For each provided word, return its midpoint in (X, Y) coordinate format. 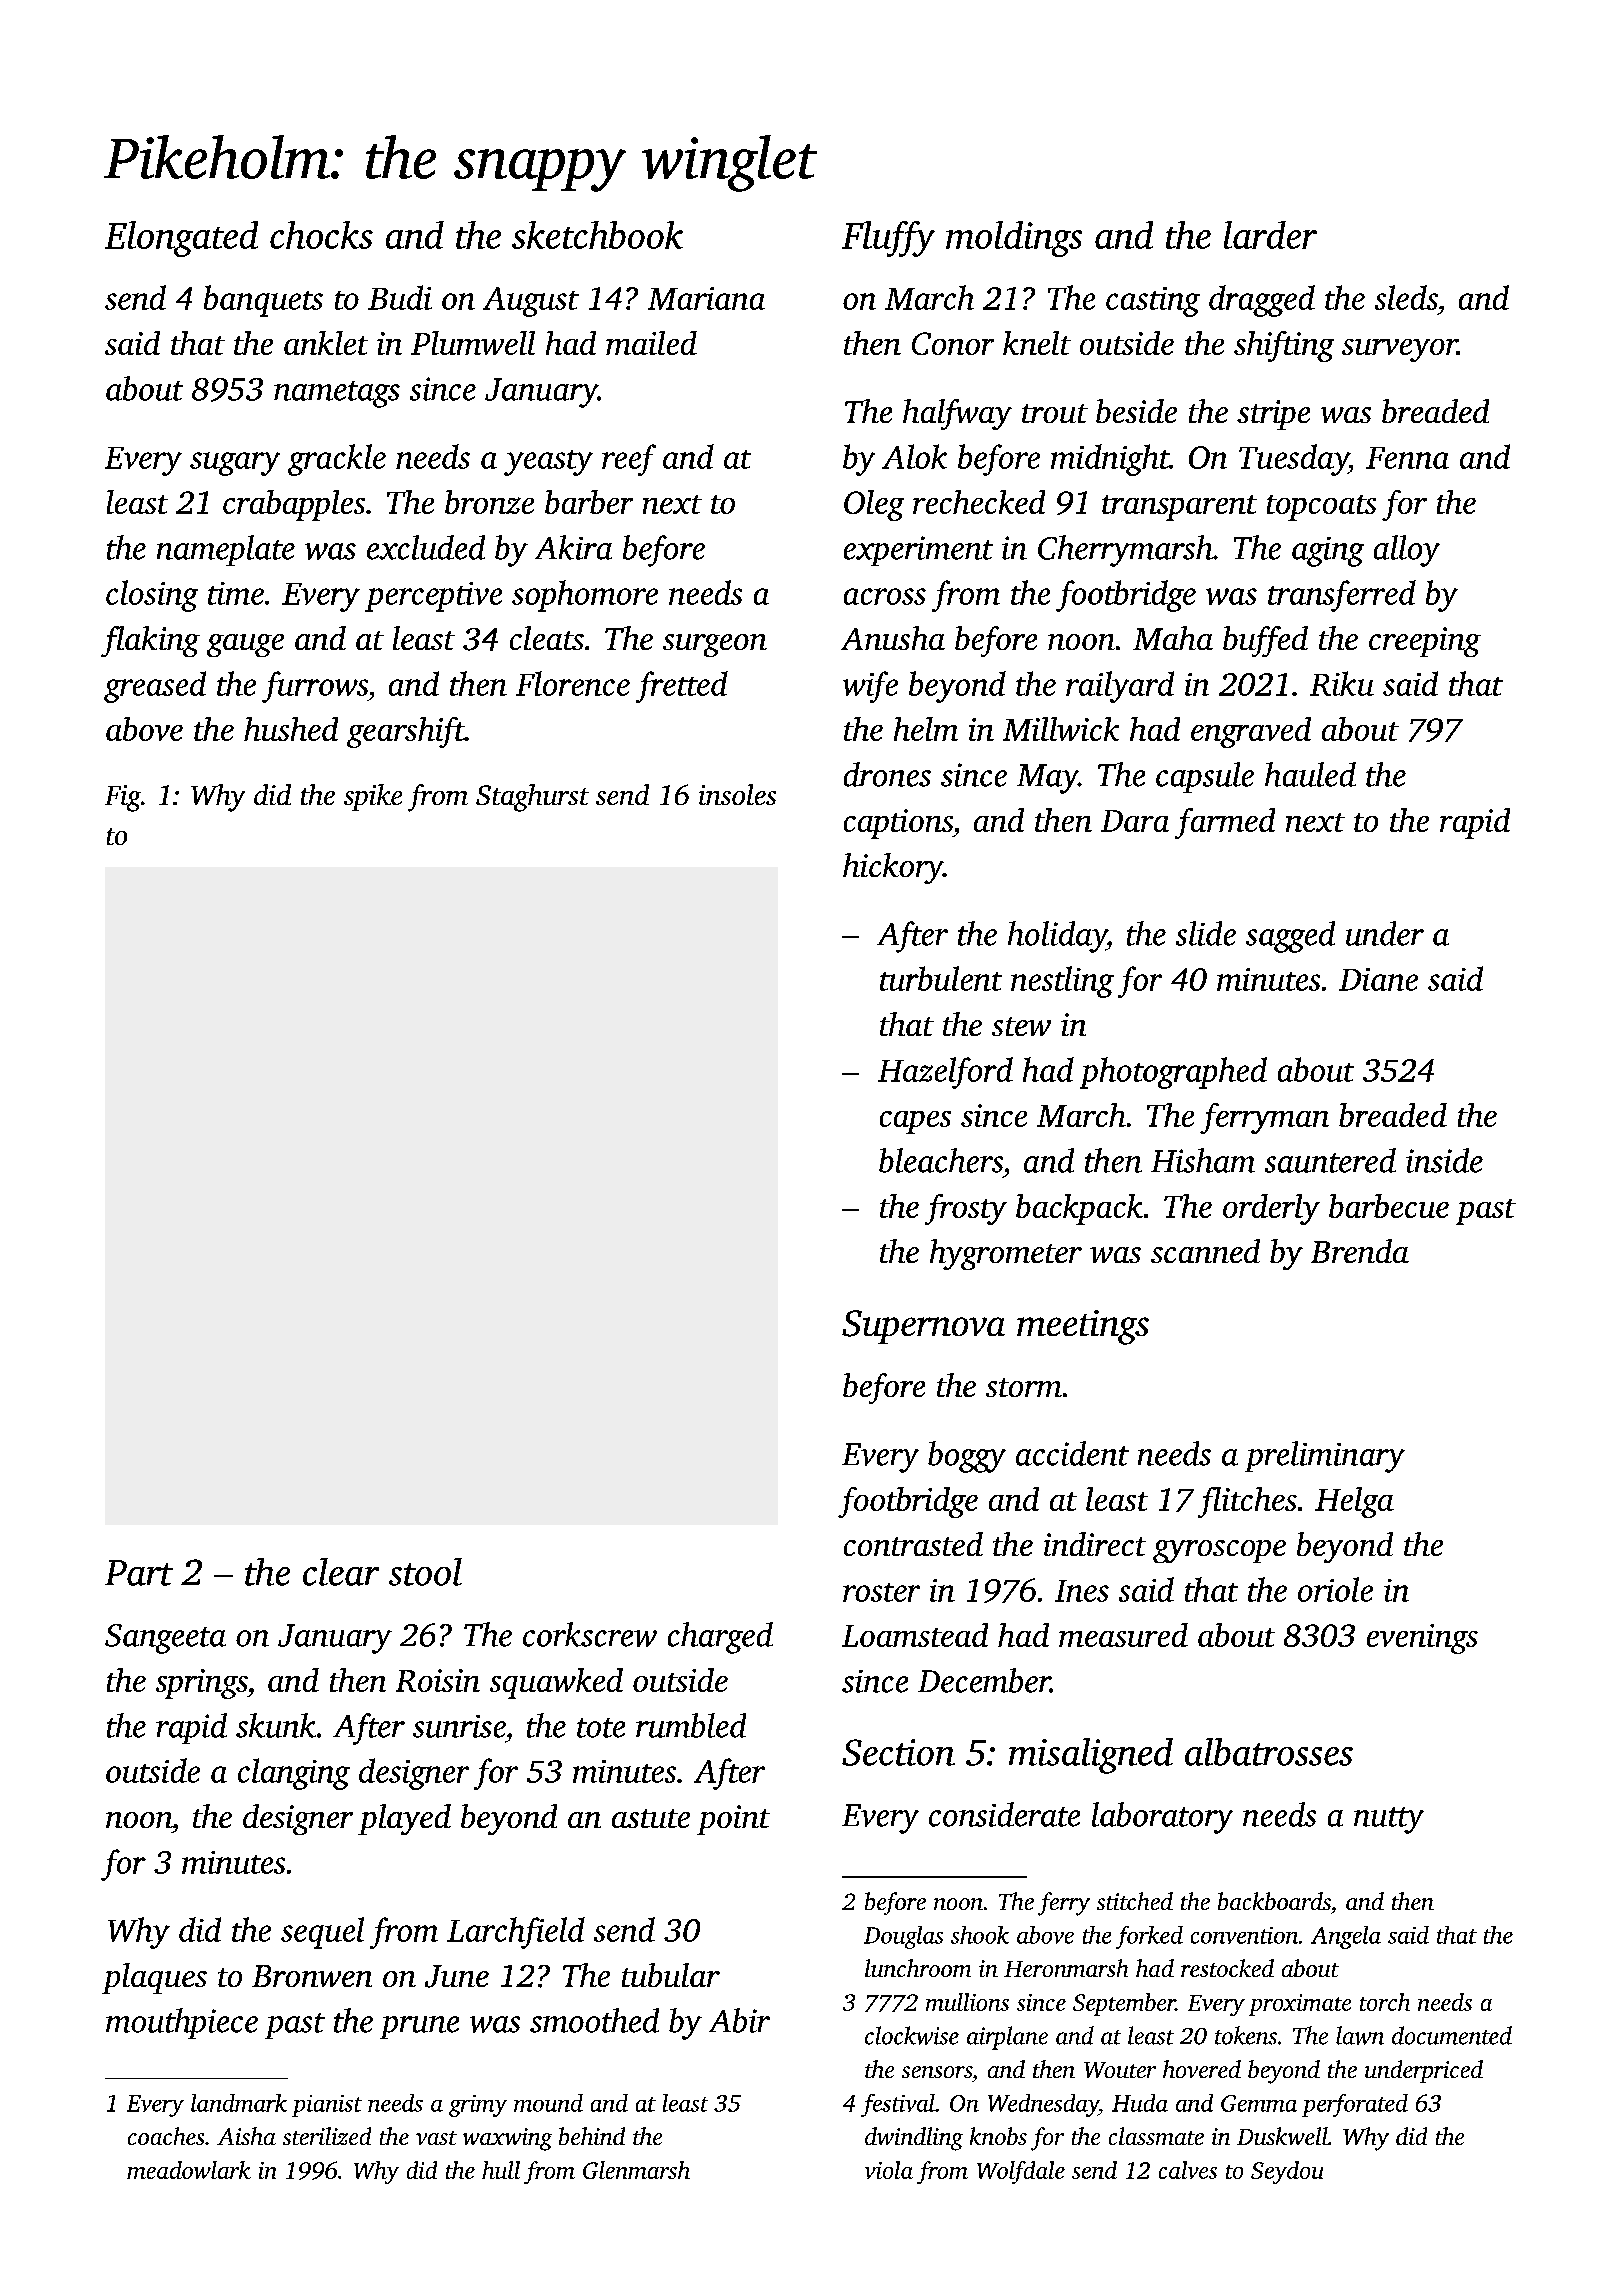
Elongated (181, 239)
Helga (1354, 1502)
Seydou (1287, 2172)
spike (373, 797)
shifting (1284, 346)
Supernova (923, 1327)
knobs (998, 2136)
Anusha (893, 638)
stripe (1273, 415)
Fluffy (888, 239)
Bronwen (312, 1976)
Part (139, 1573)
